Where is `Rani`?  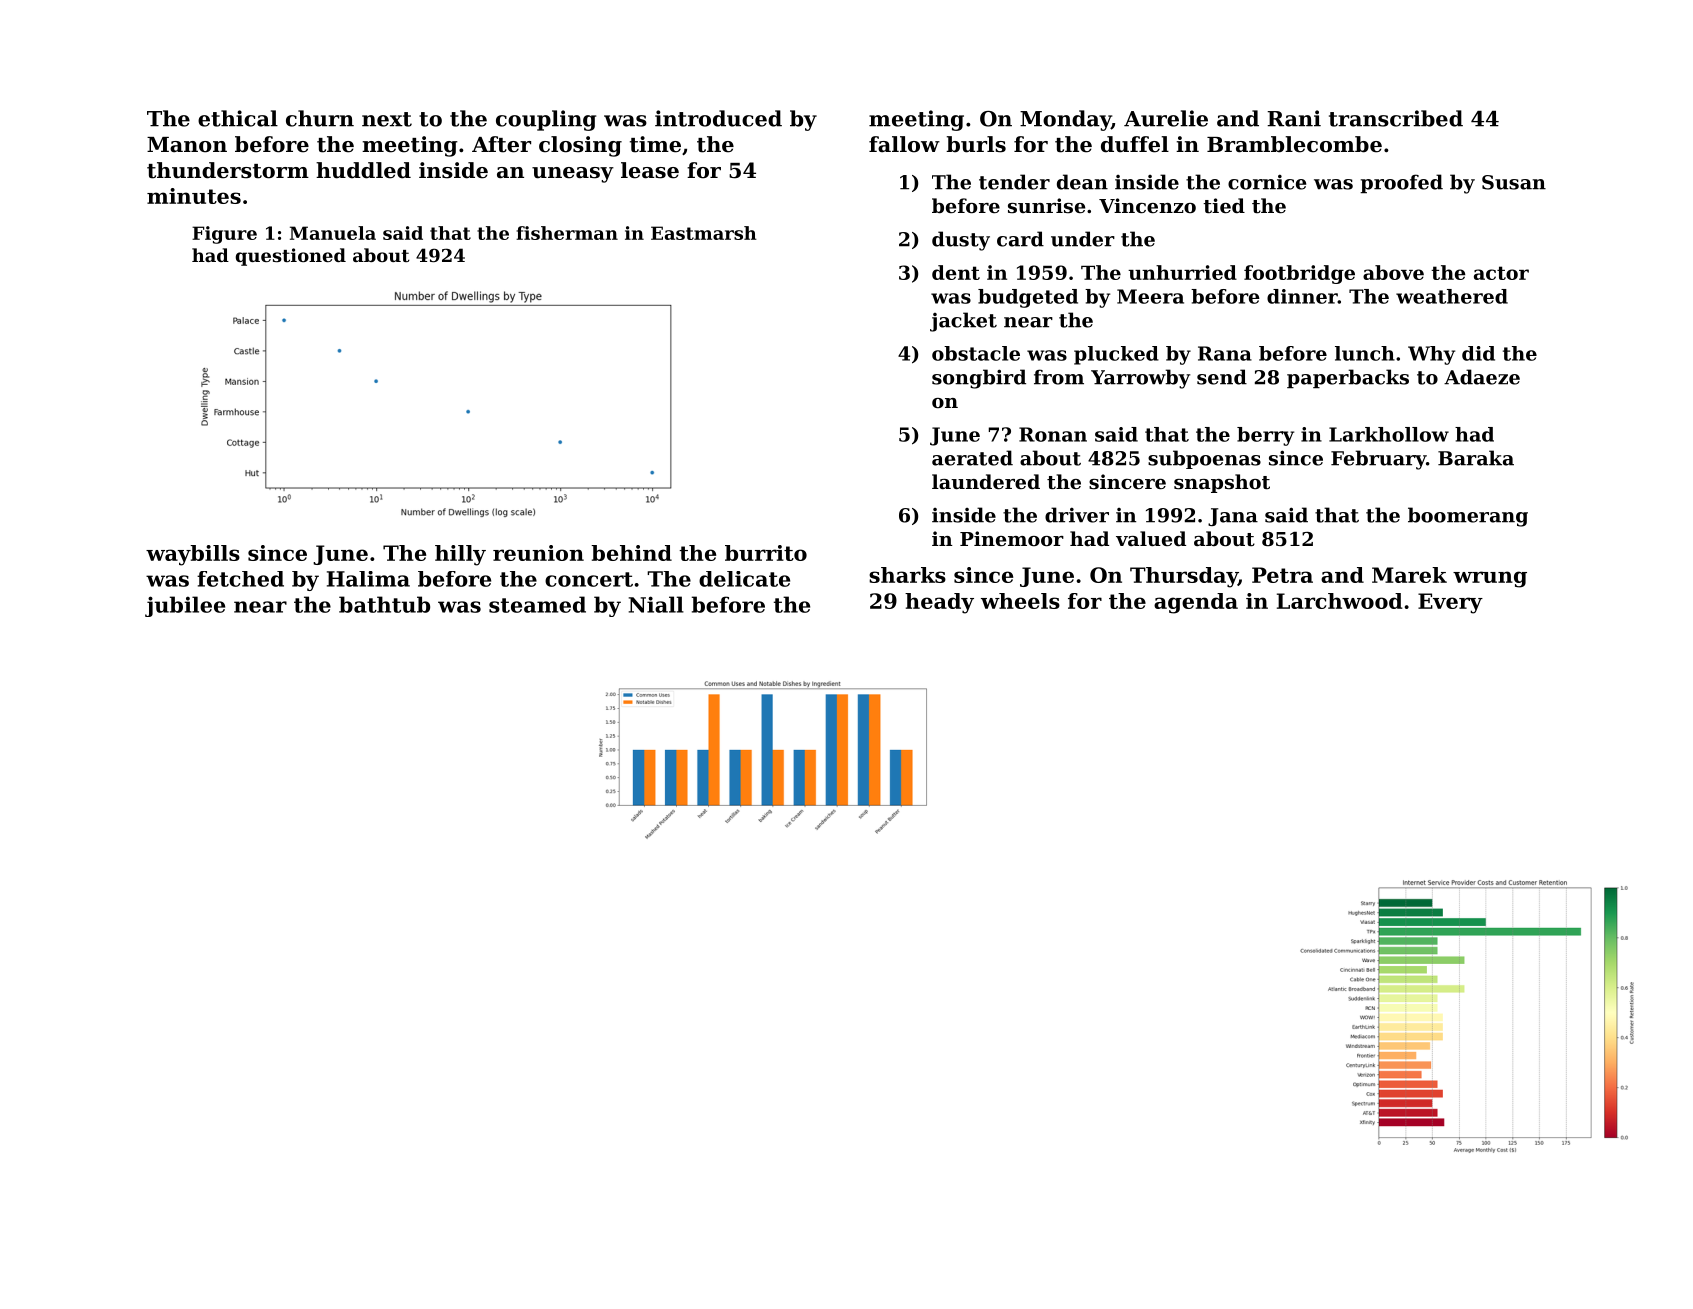 Rani is located at coordinates (1294, 118).
